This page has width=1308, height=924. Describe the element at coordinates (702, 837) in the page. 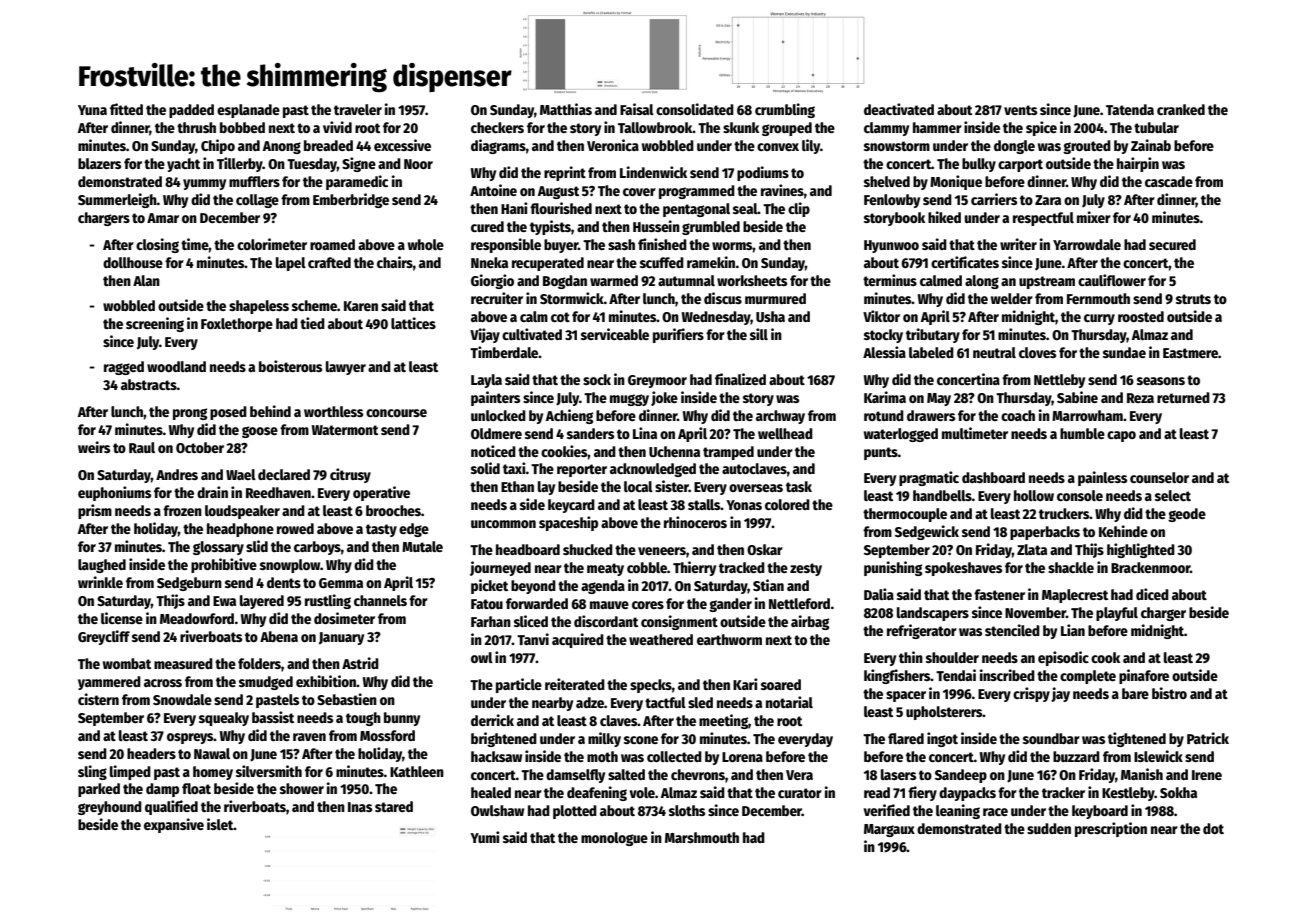

I see `Marshmouth` at that location.
